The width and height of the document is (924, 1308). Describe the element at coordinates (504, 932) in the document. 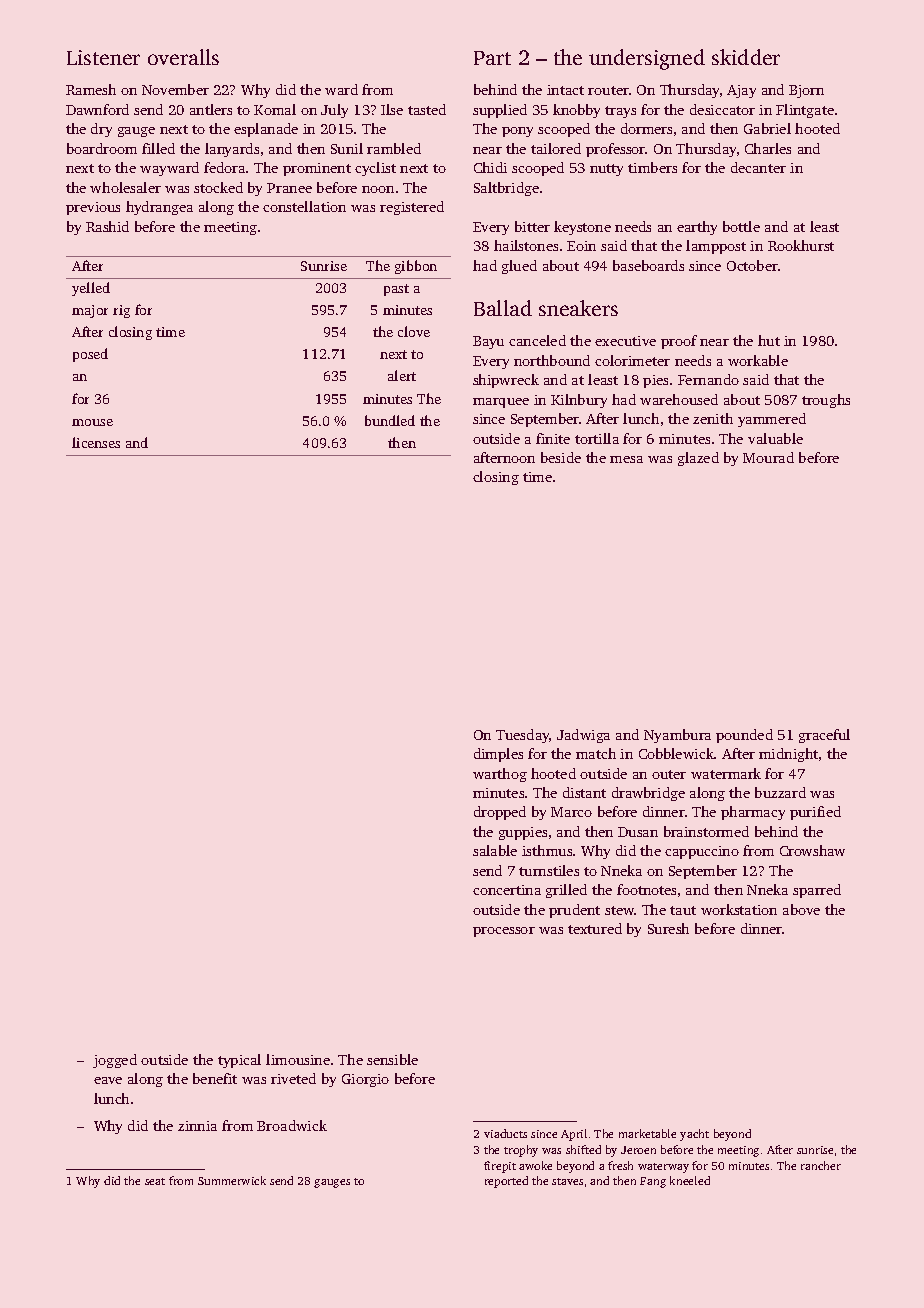

I see `processor` at that location.
